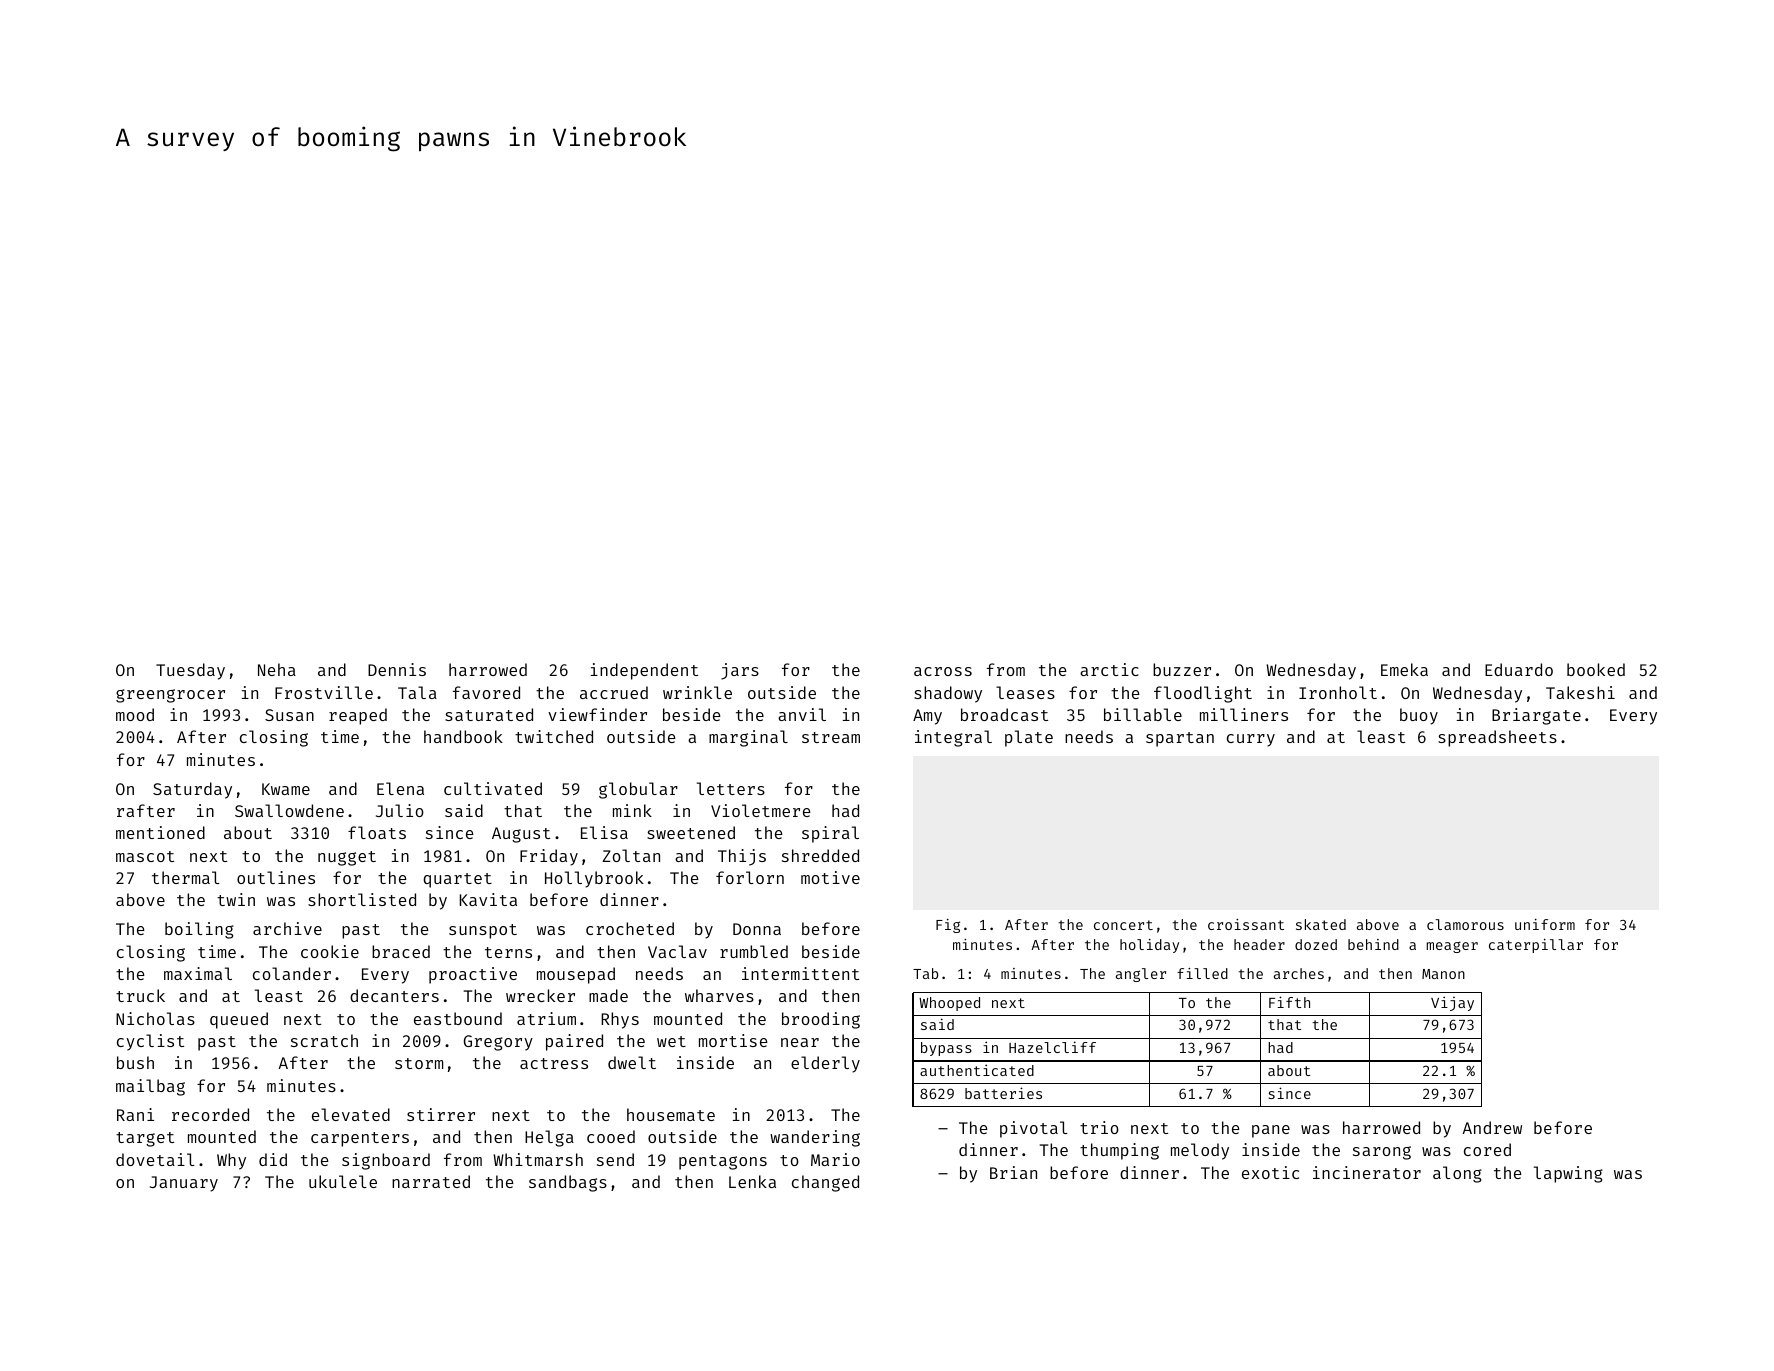 This screenshot has height=1371, width=1774. I want to click on Vaclav, so click(677, 951).
